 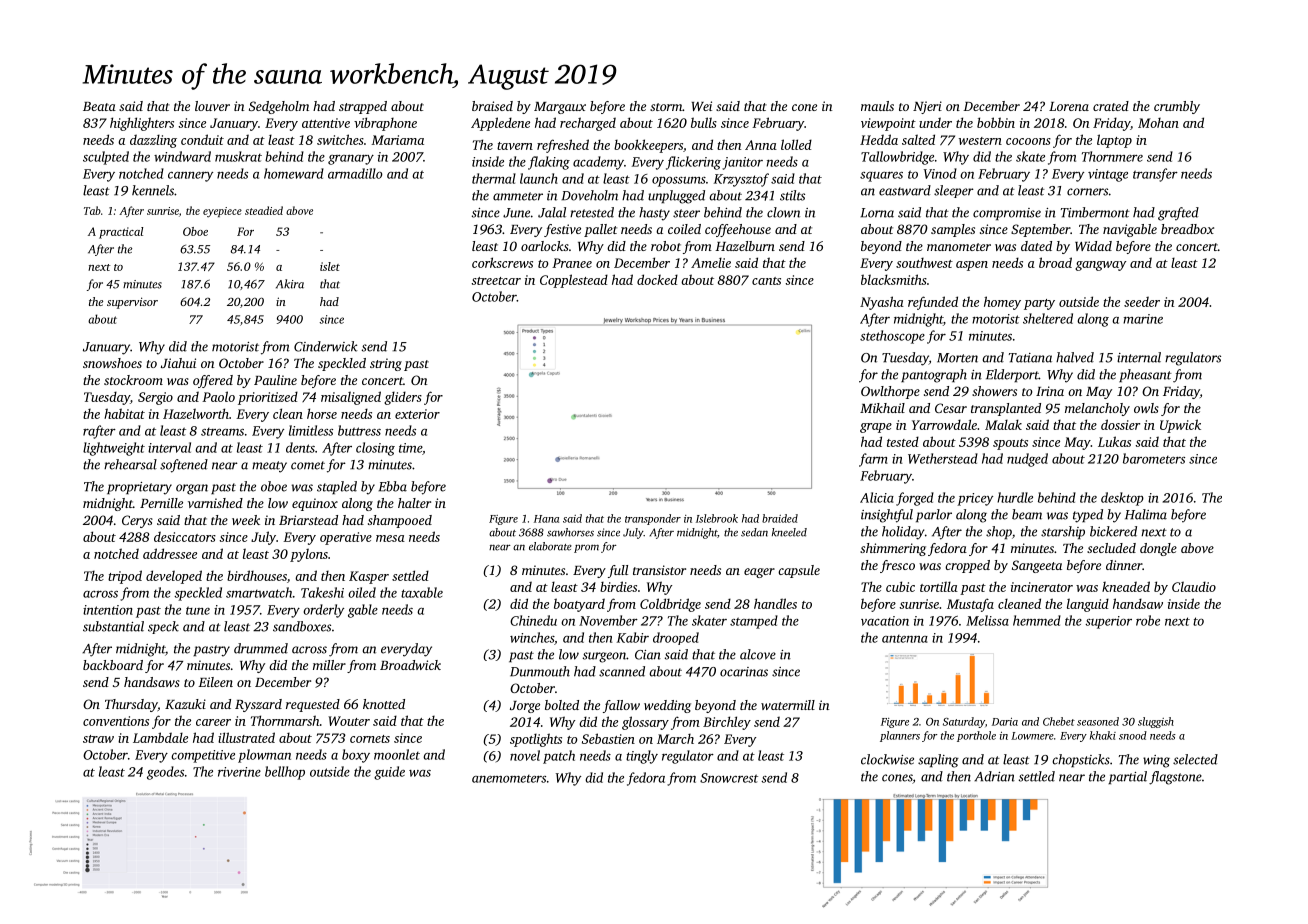 What do you see at coordinates (494, 178) in the page?
I see `thermal` at bounding box center [494, 178].
